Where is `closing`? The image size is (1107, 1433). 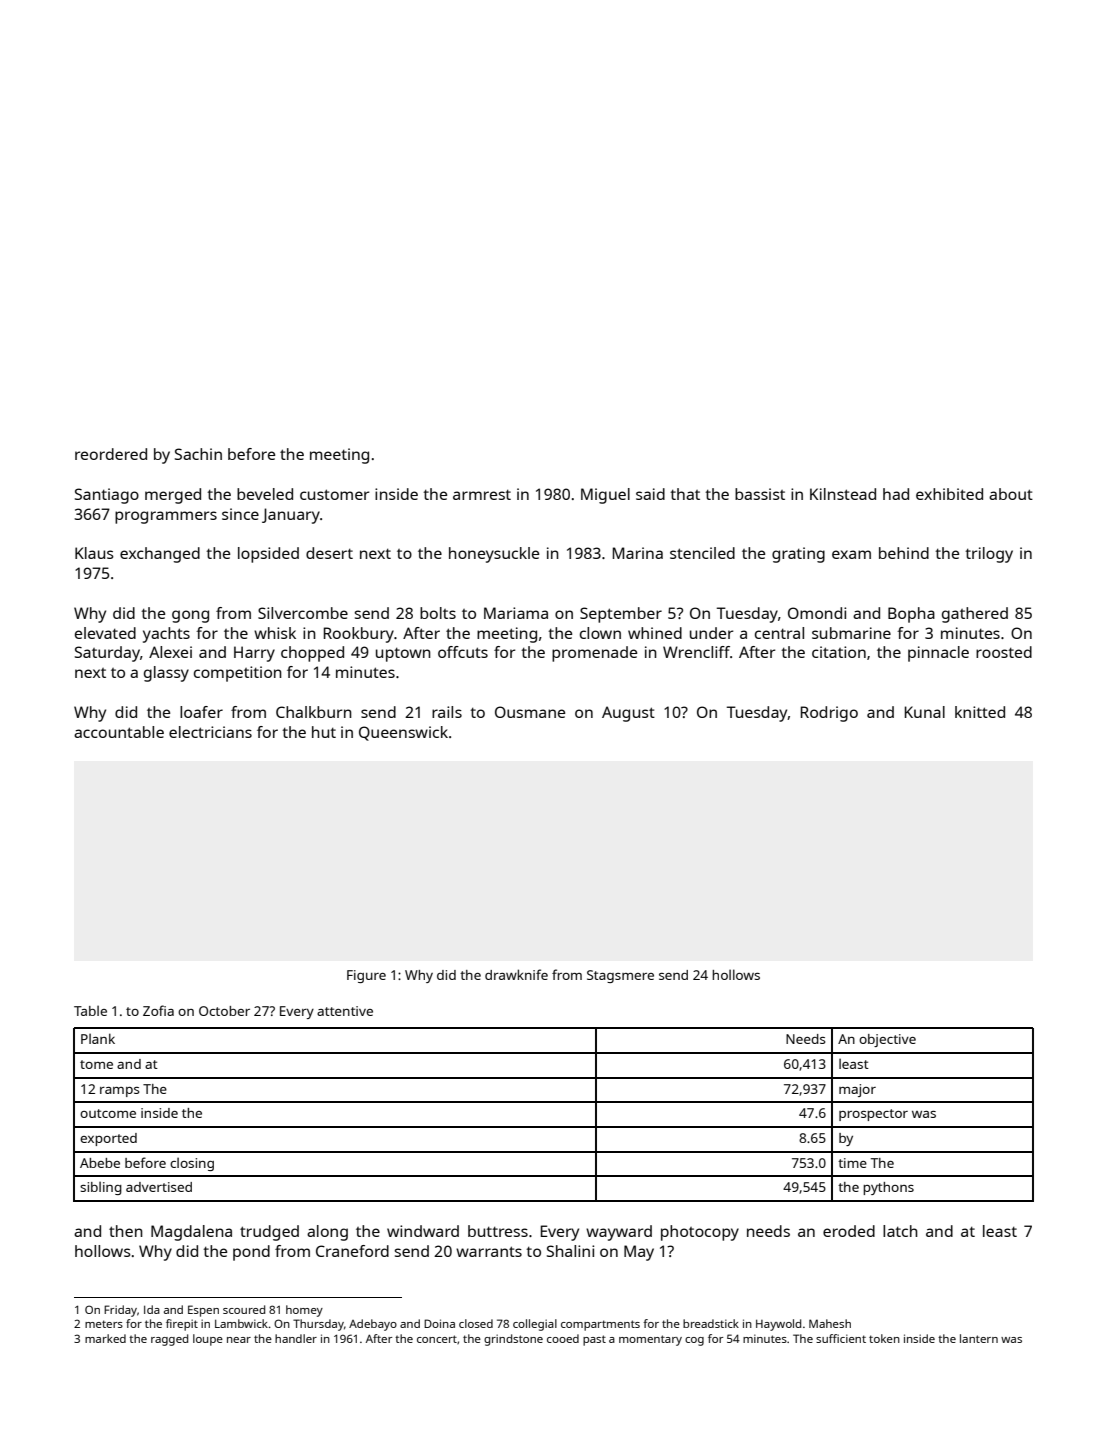 closing is located at coordinates (192, 1164).
